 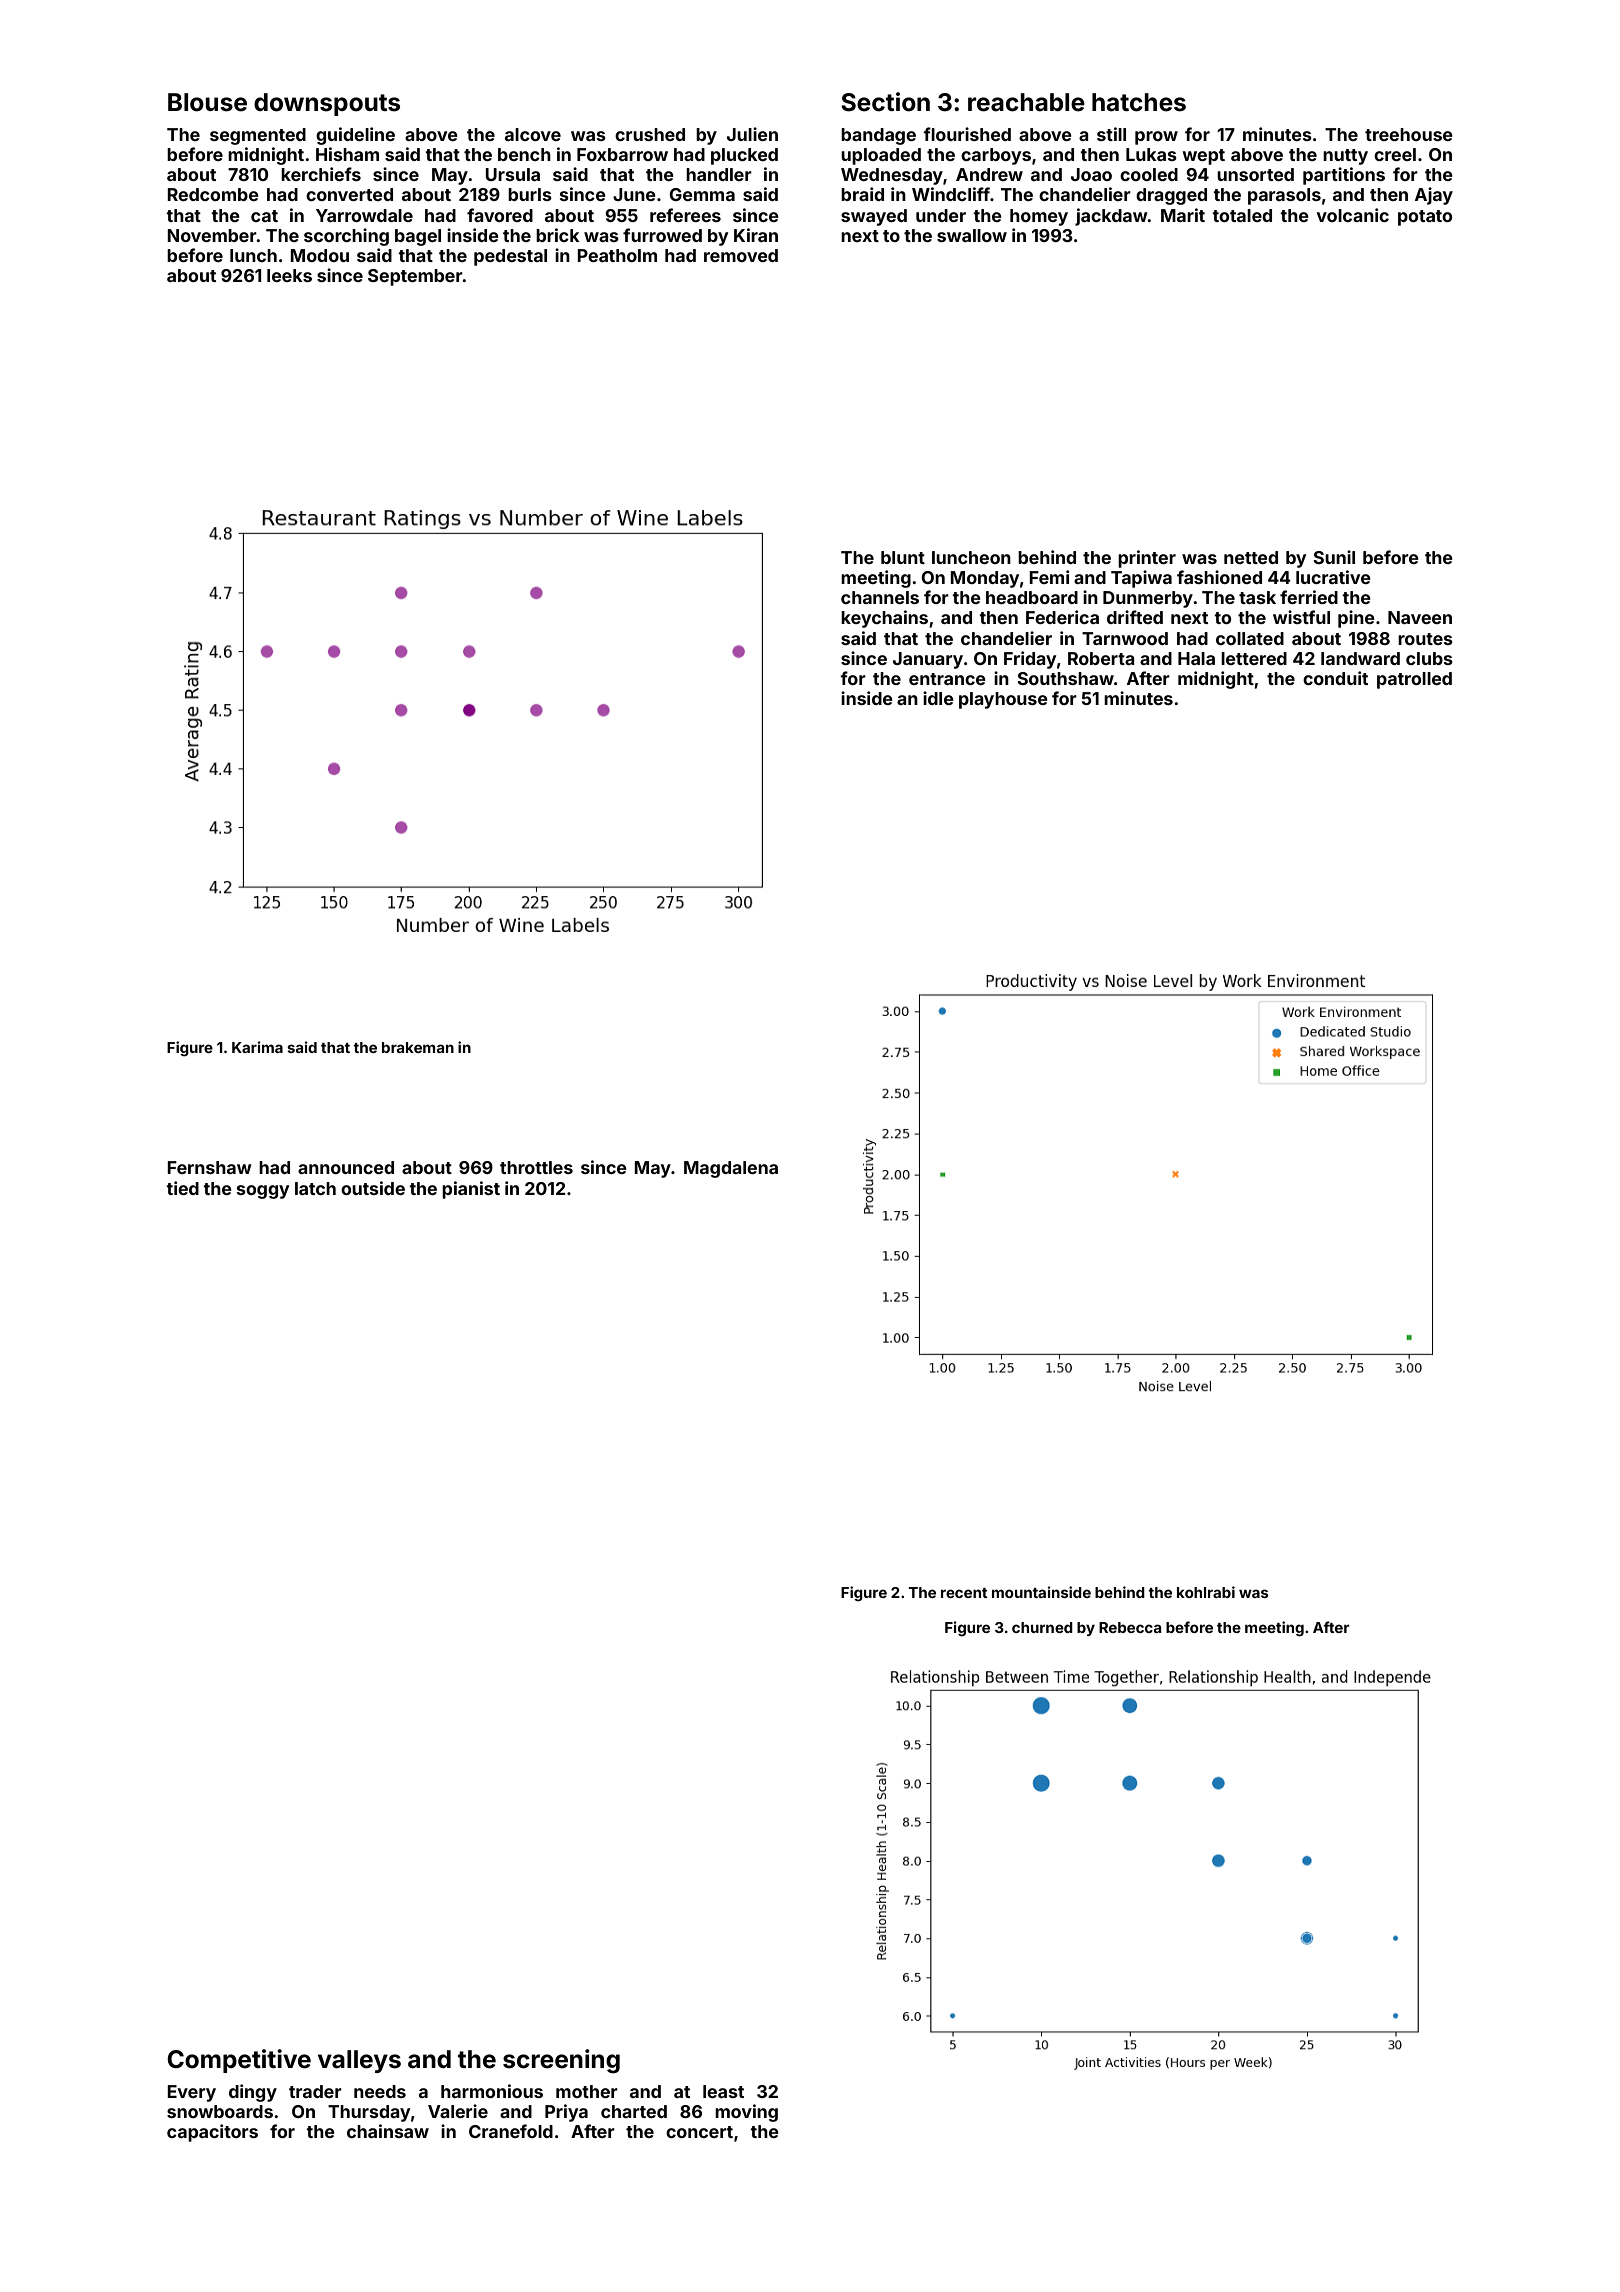 I want to click on recent, so click(x=964, y=1593).
